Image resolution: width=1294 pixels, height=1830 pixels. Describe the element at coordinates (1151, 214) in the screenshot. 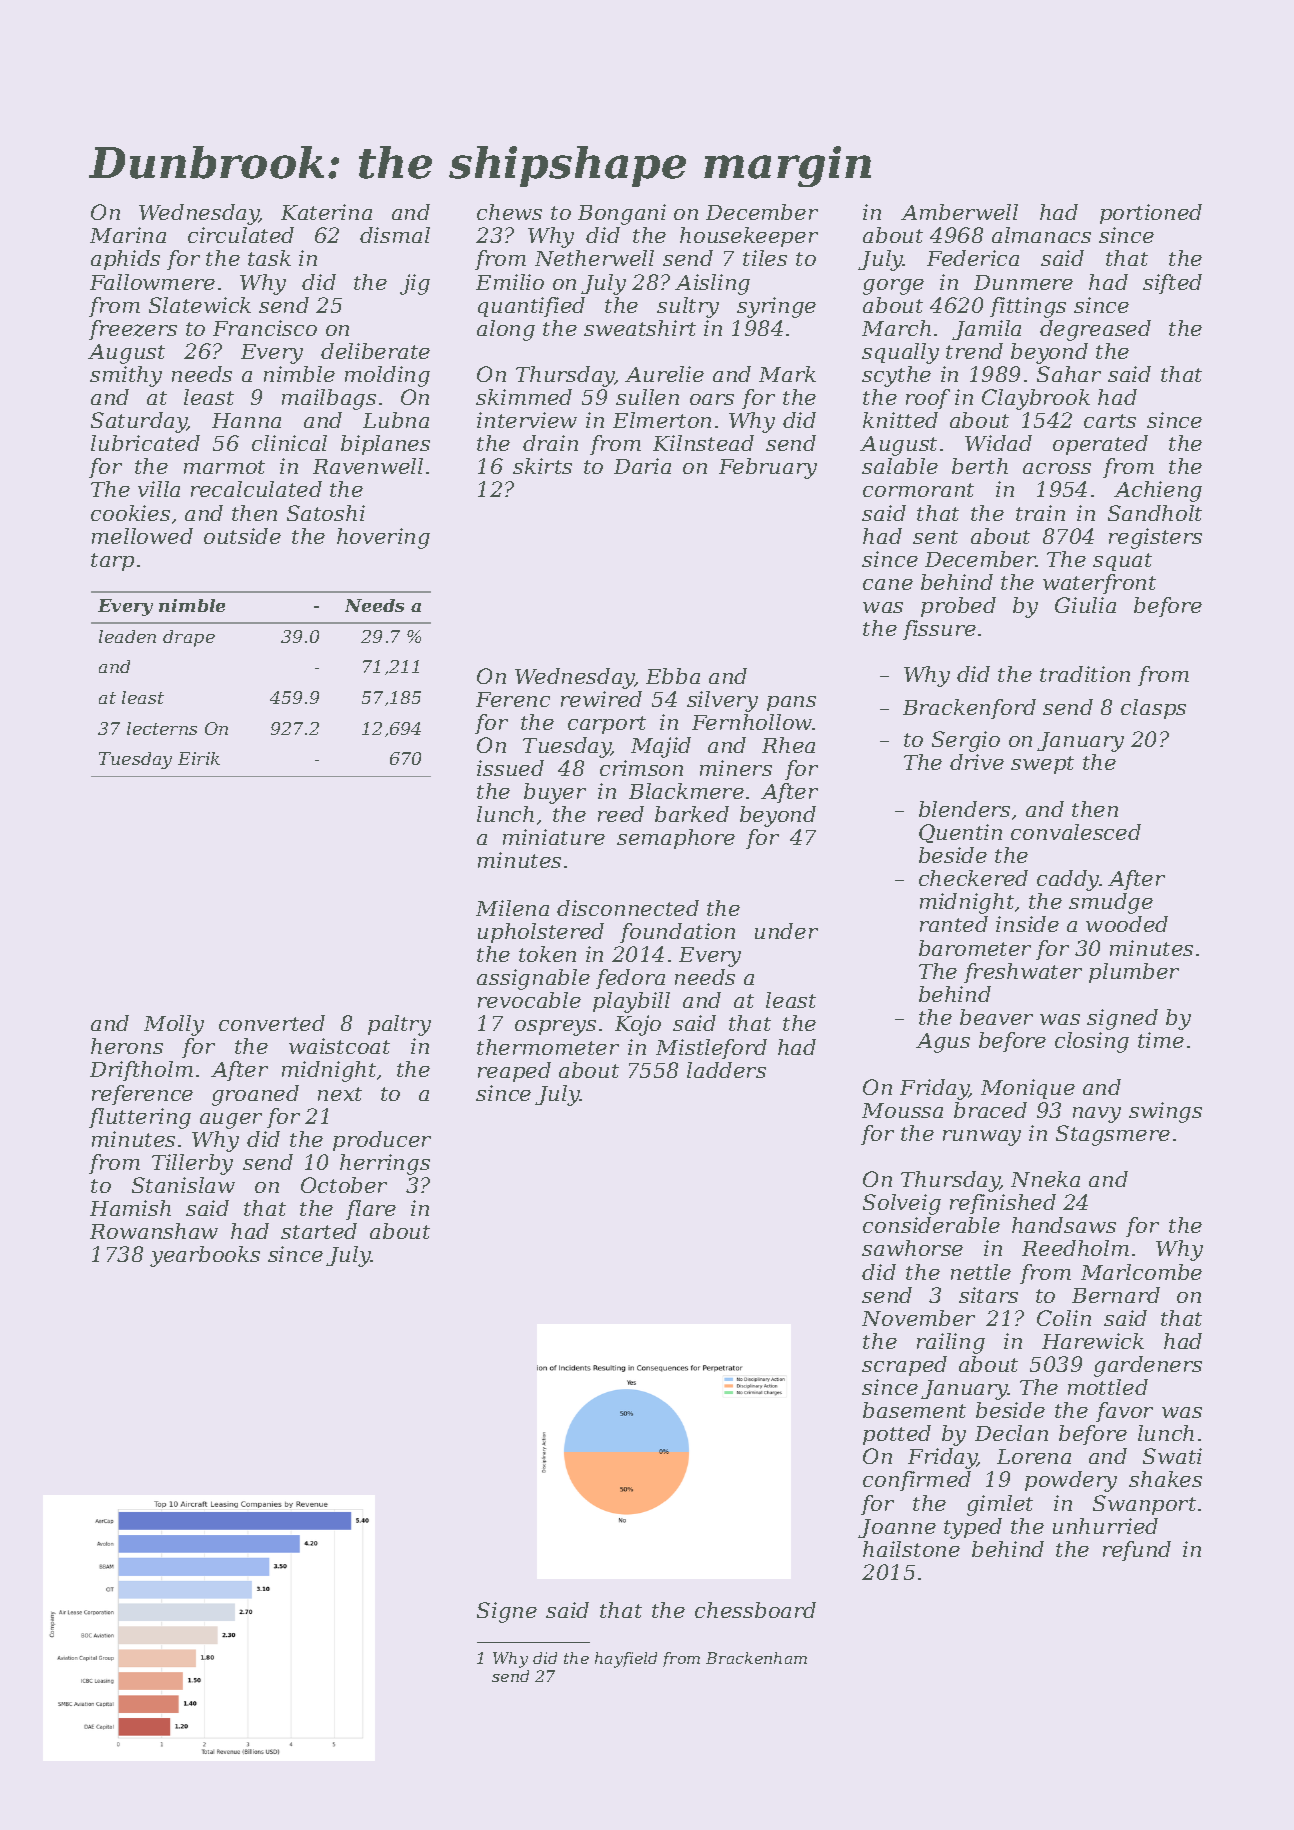

I see `portioned` at that location.
